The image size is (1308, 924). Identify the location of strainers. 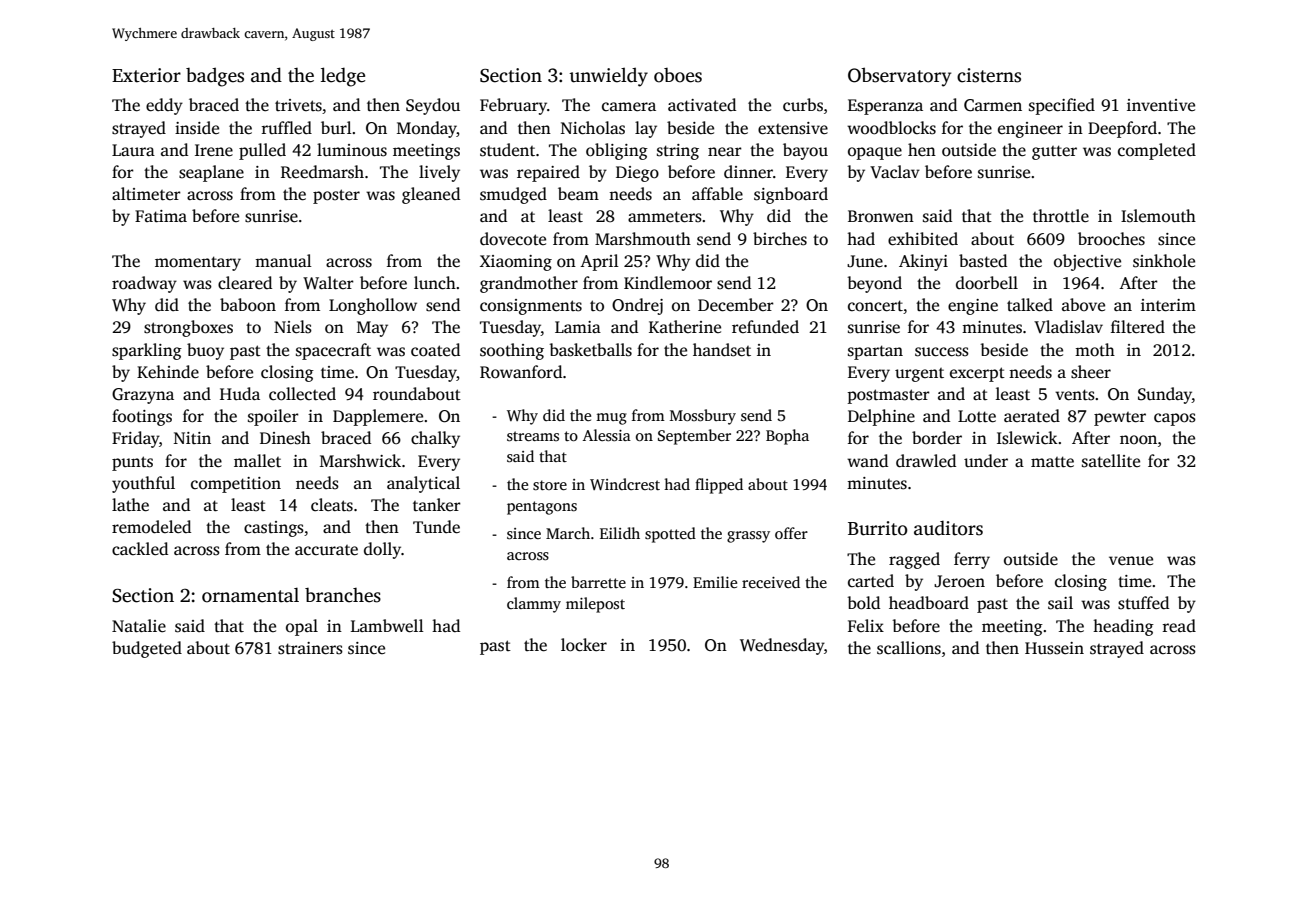
(310, 648).
